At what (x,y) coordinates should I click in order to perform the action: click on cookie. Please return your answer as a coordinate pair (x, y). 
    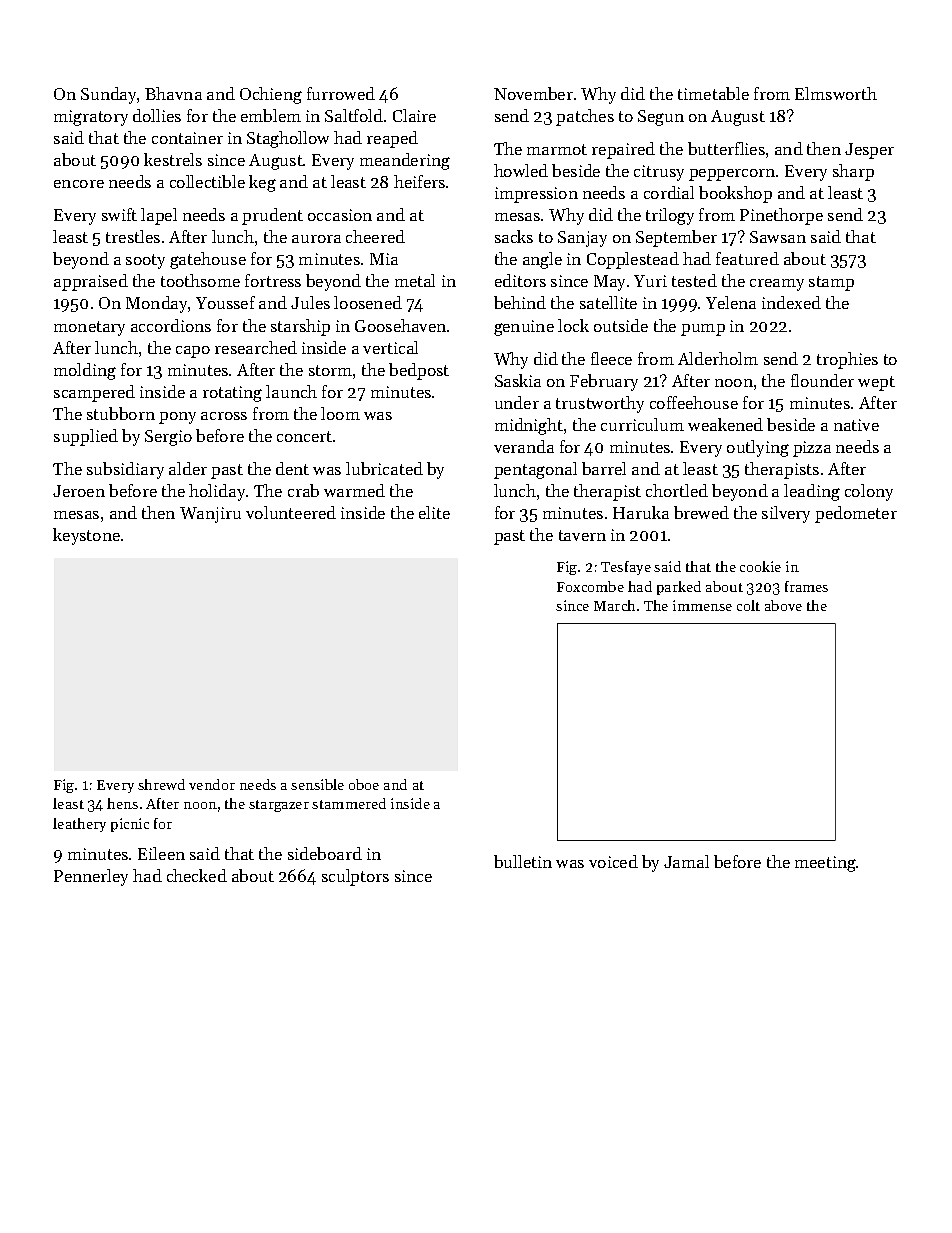
    Looking at the image, I should click on (760, 566).
